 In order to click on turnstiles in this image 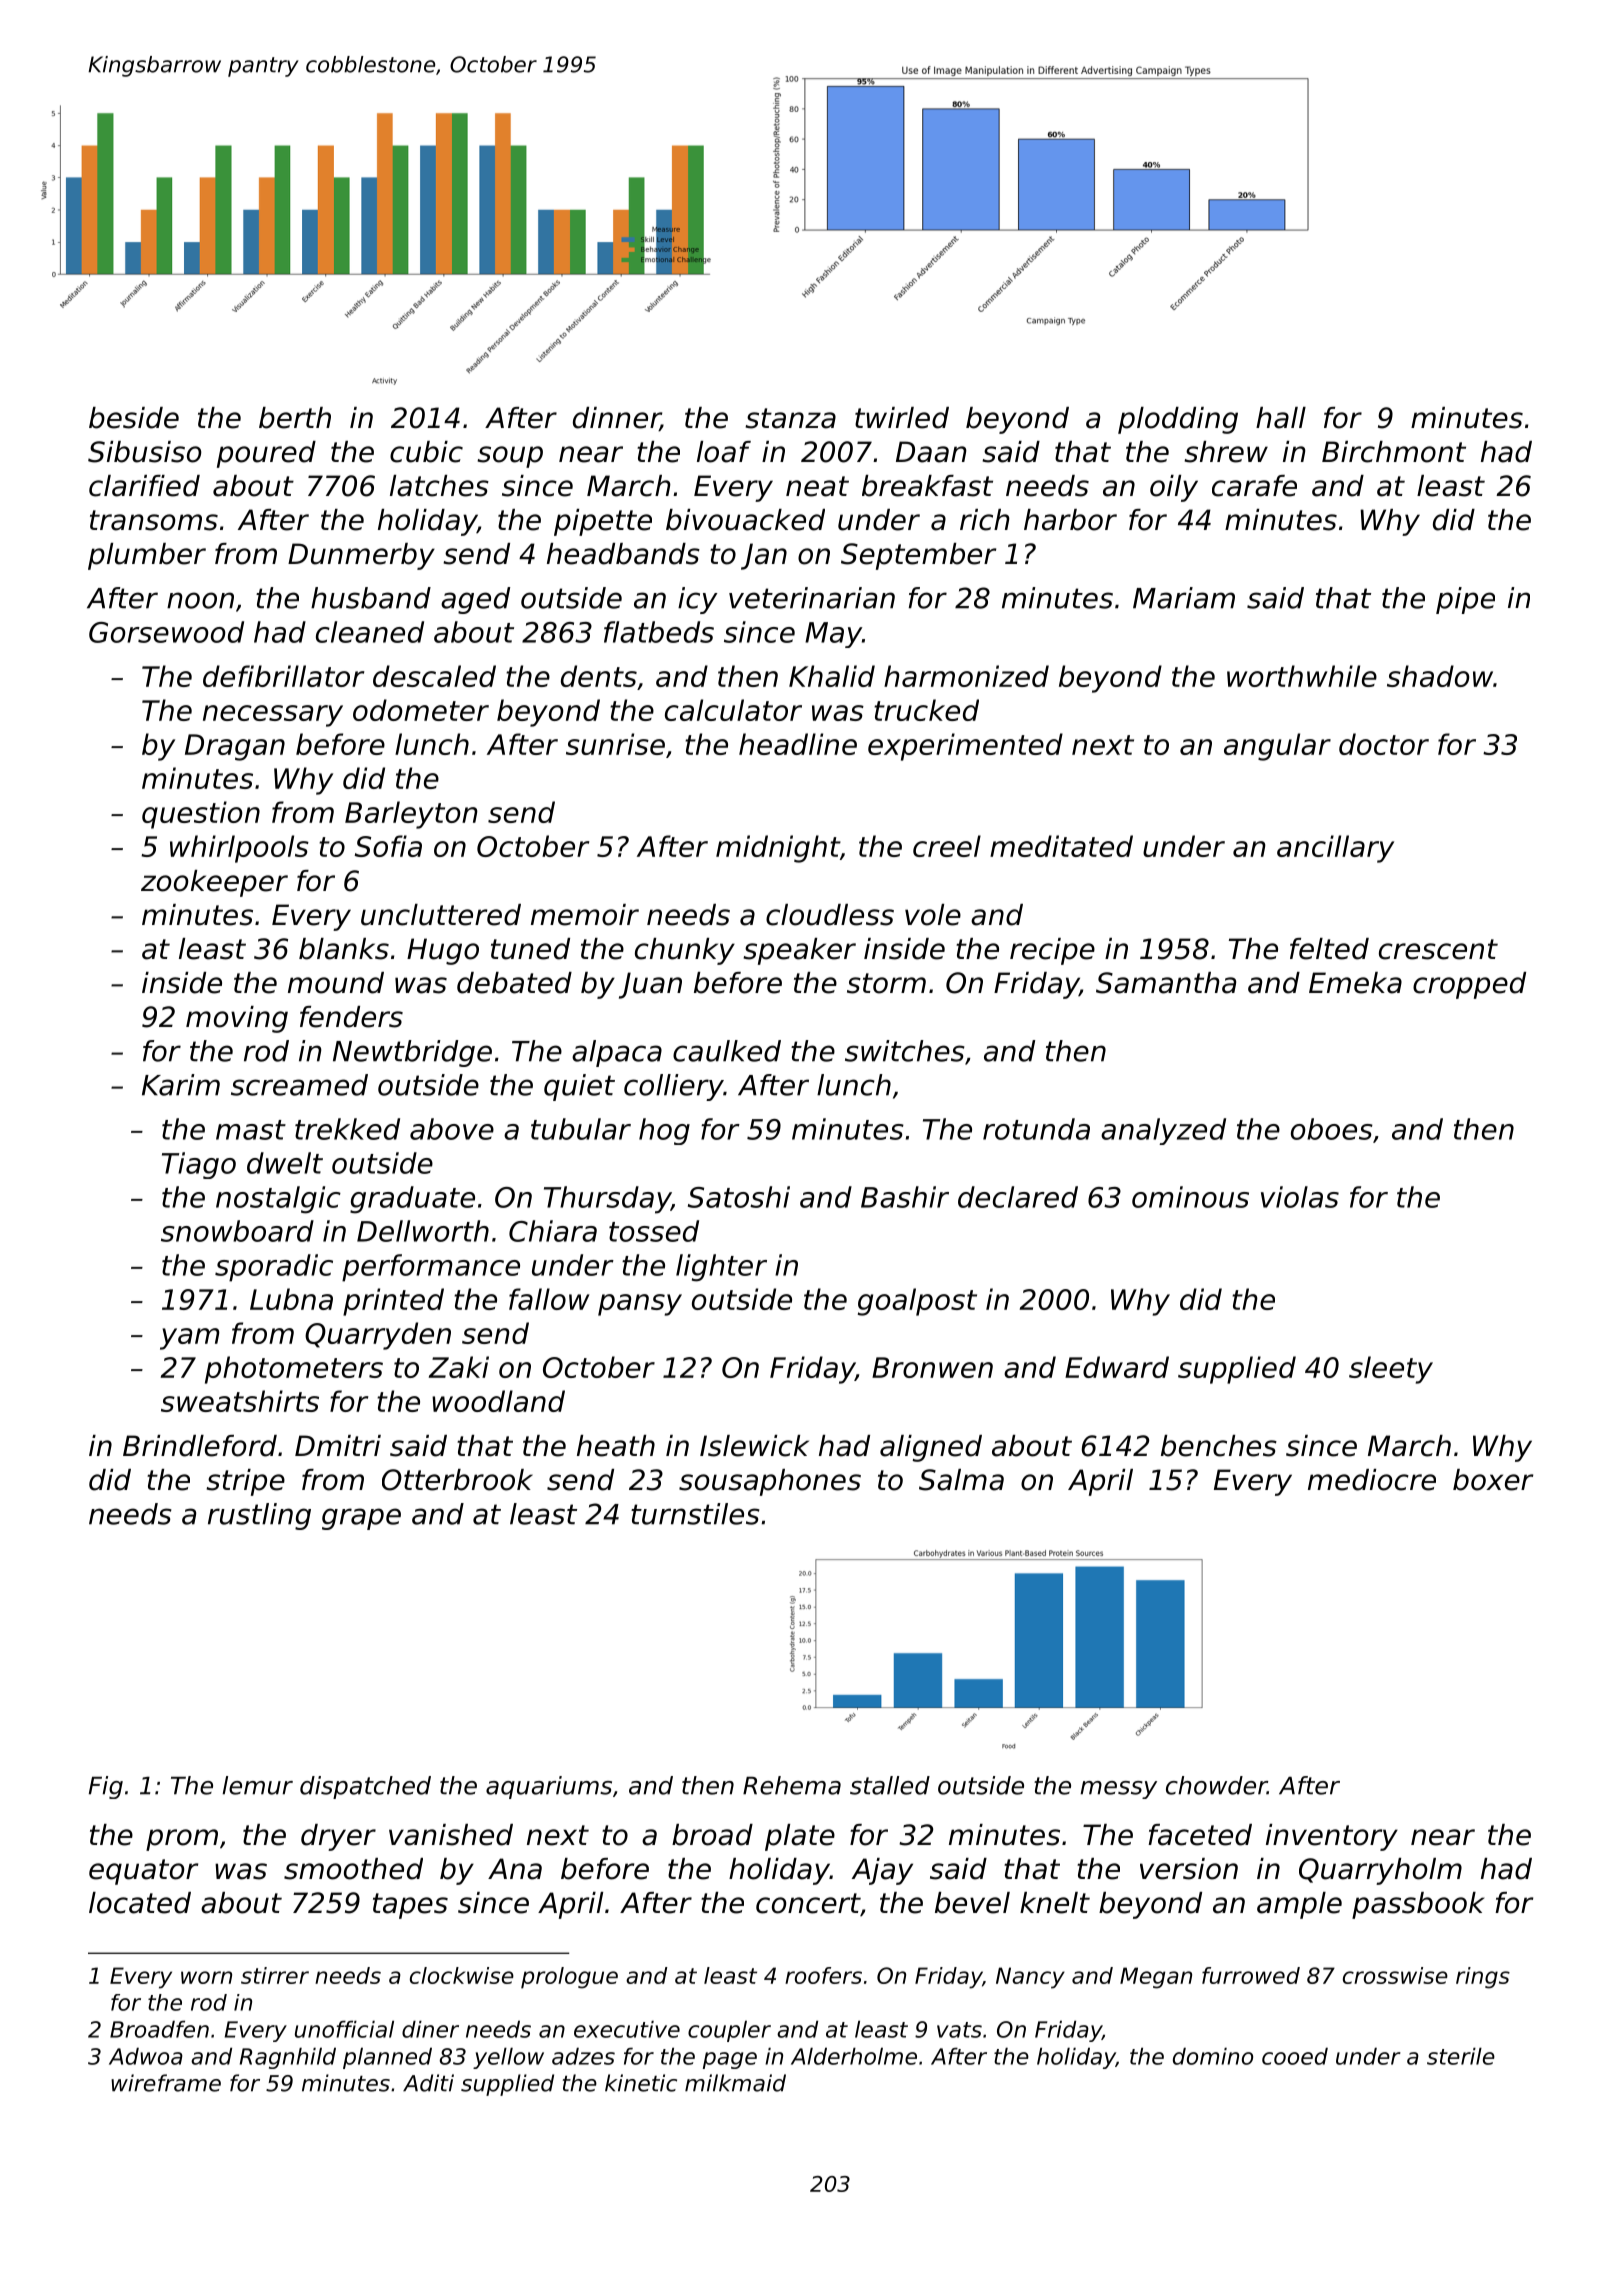, I will do `click(695, 1514)`.
